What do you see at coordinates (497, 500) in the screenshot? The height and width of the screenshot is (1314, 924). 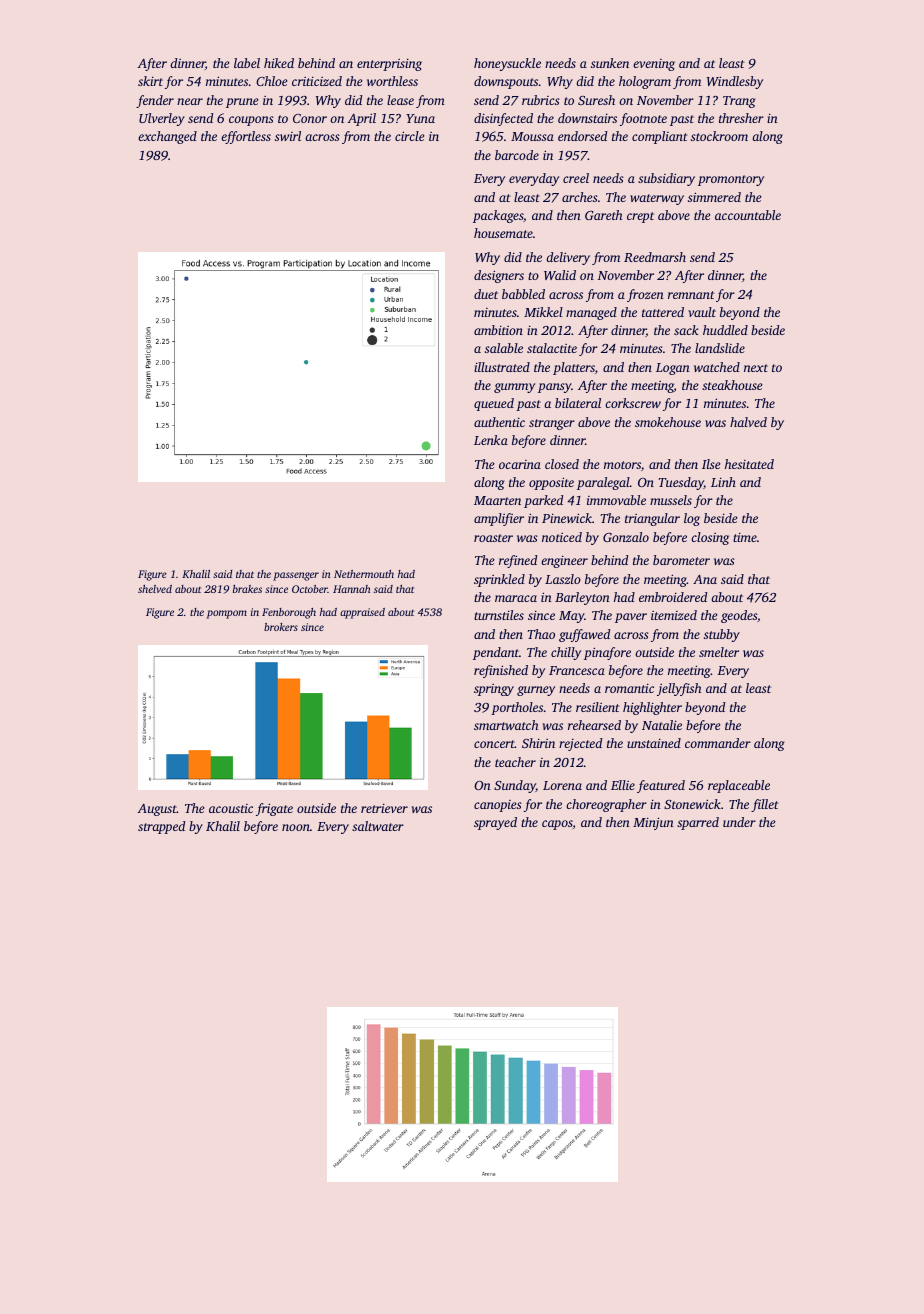 I see `Maarten` at bounding box center [497, 500].
